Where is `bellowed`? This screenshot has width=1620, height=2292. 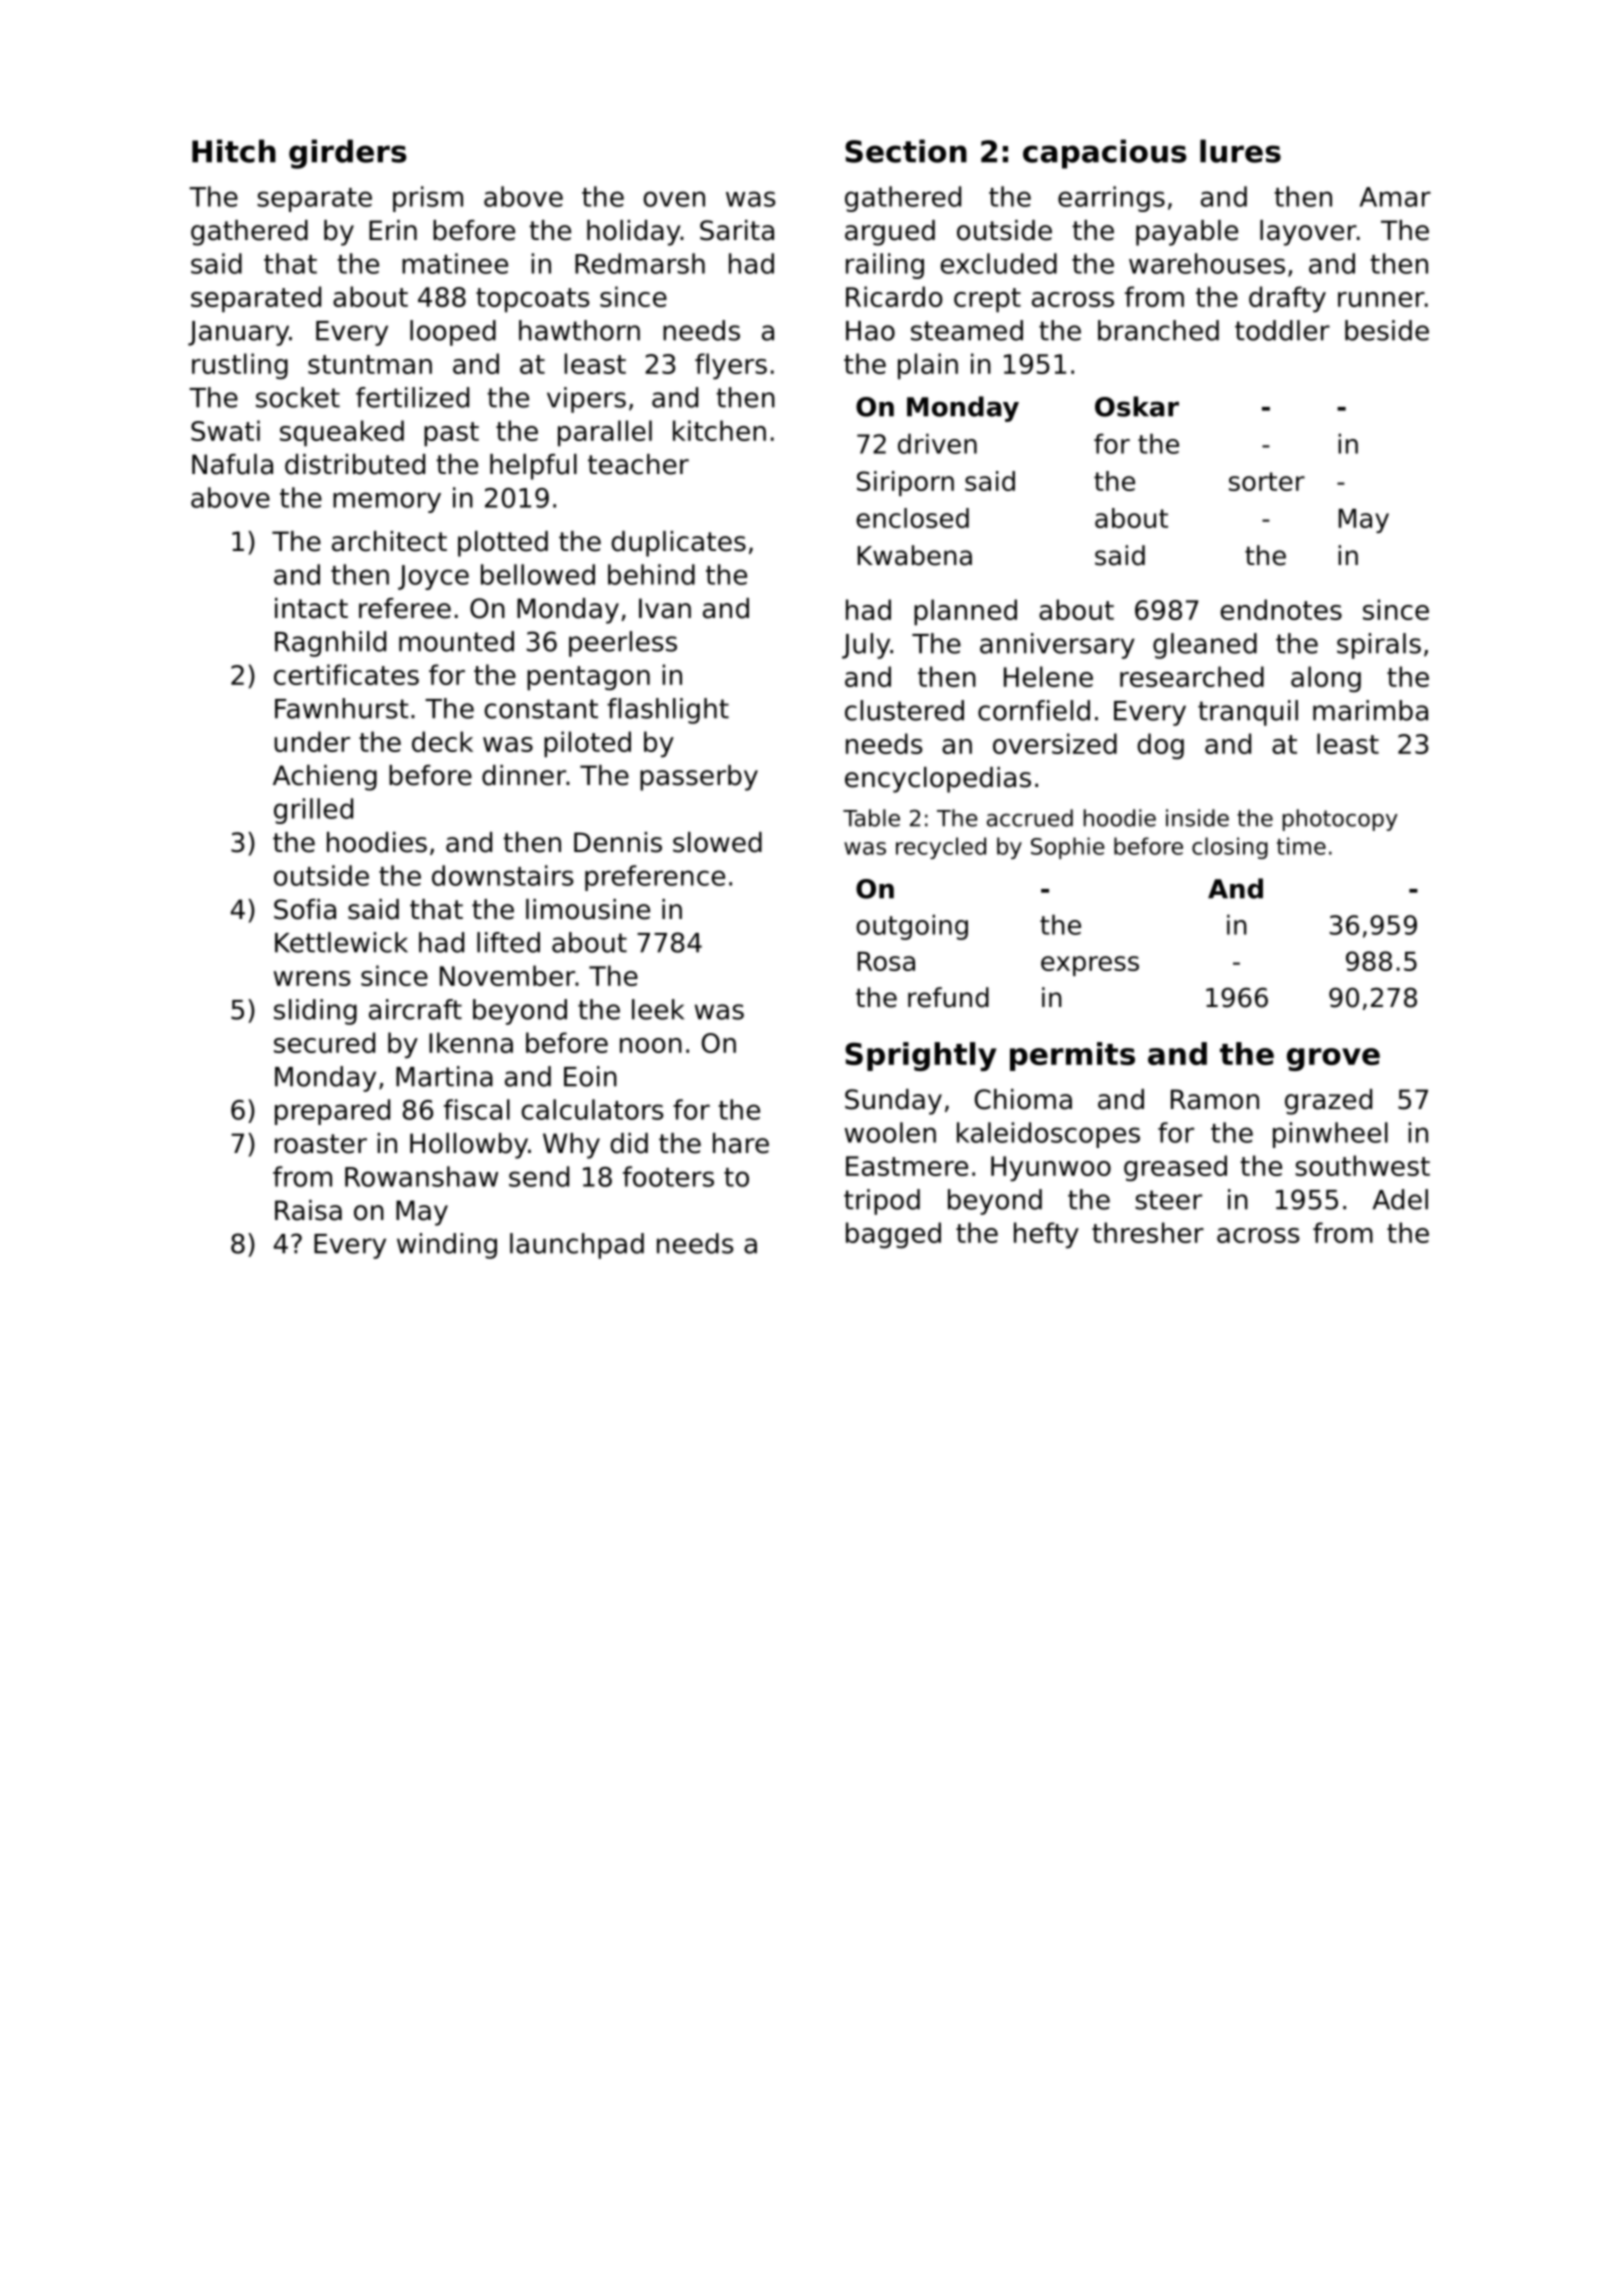 bellowed is located at coordinates (538, 574).
